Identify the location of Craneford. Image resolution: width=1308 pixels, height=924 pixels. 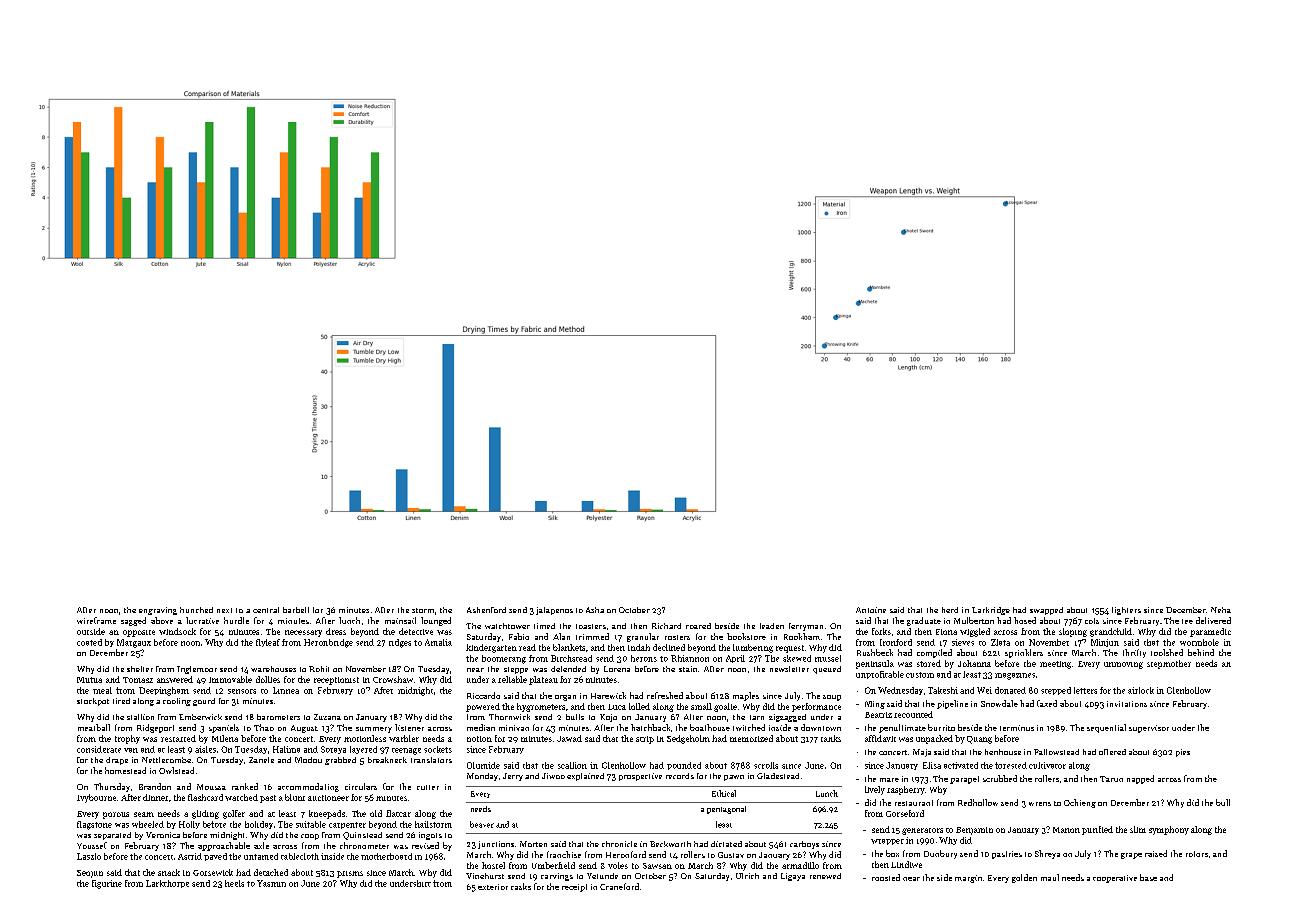
(619, 886).
